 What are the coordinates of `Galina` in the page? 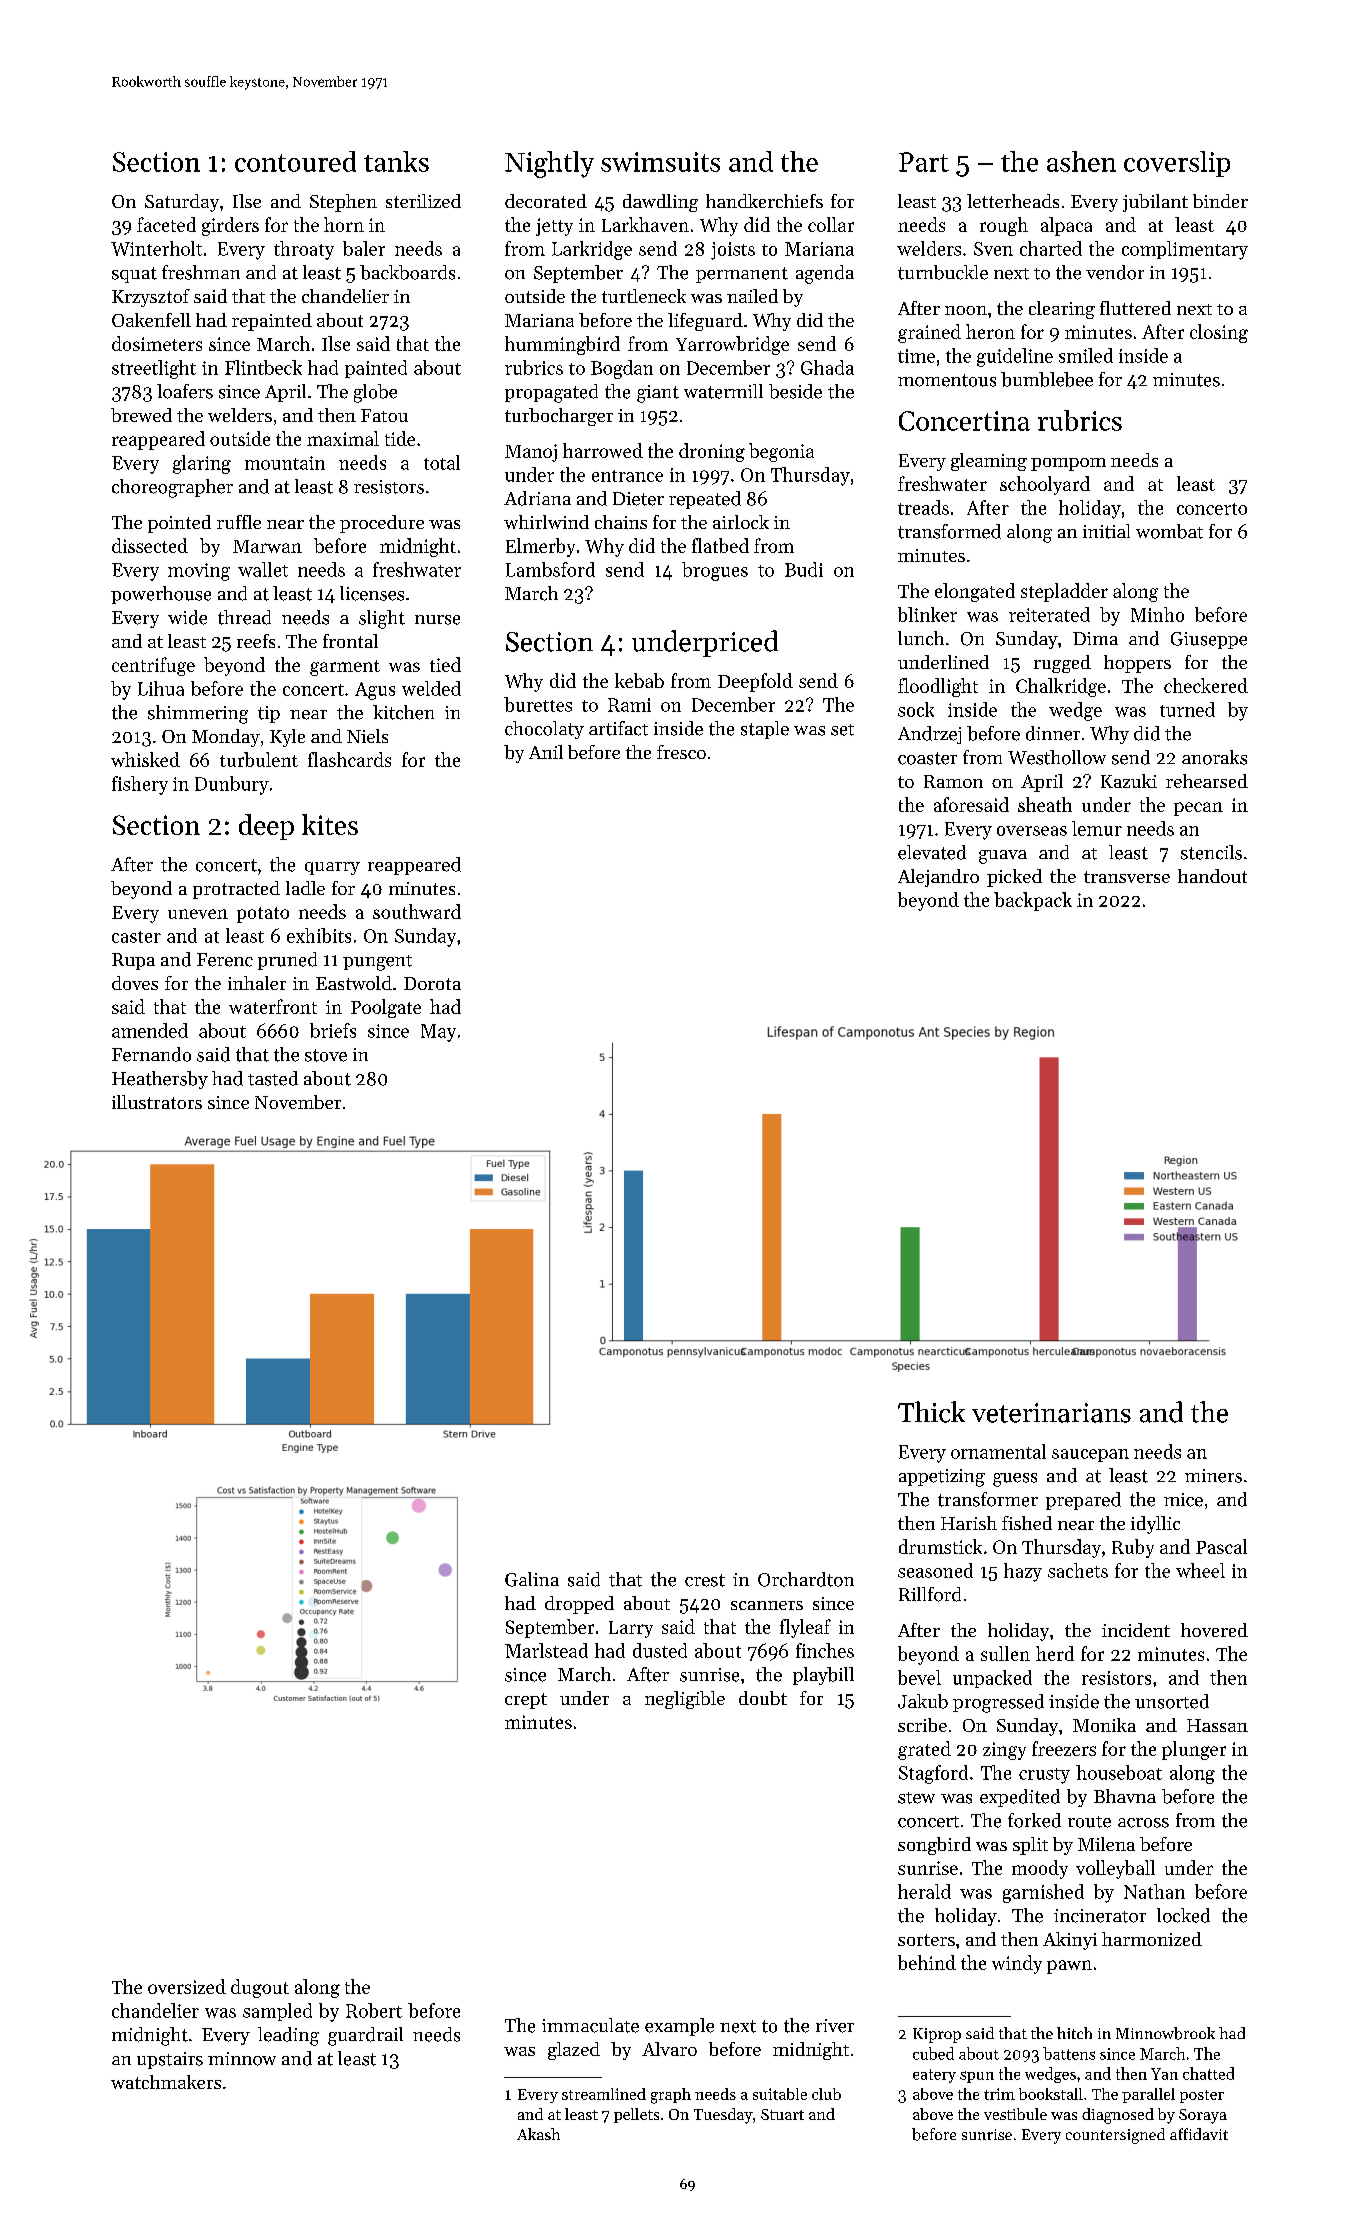 It's located at (532, 1579).
